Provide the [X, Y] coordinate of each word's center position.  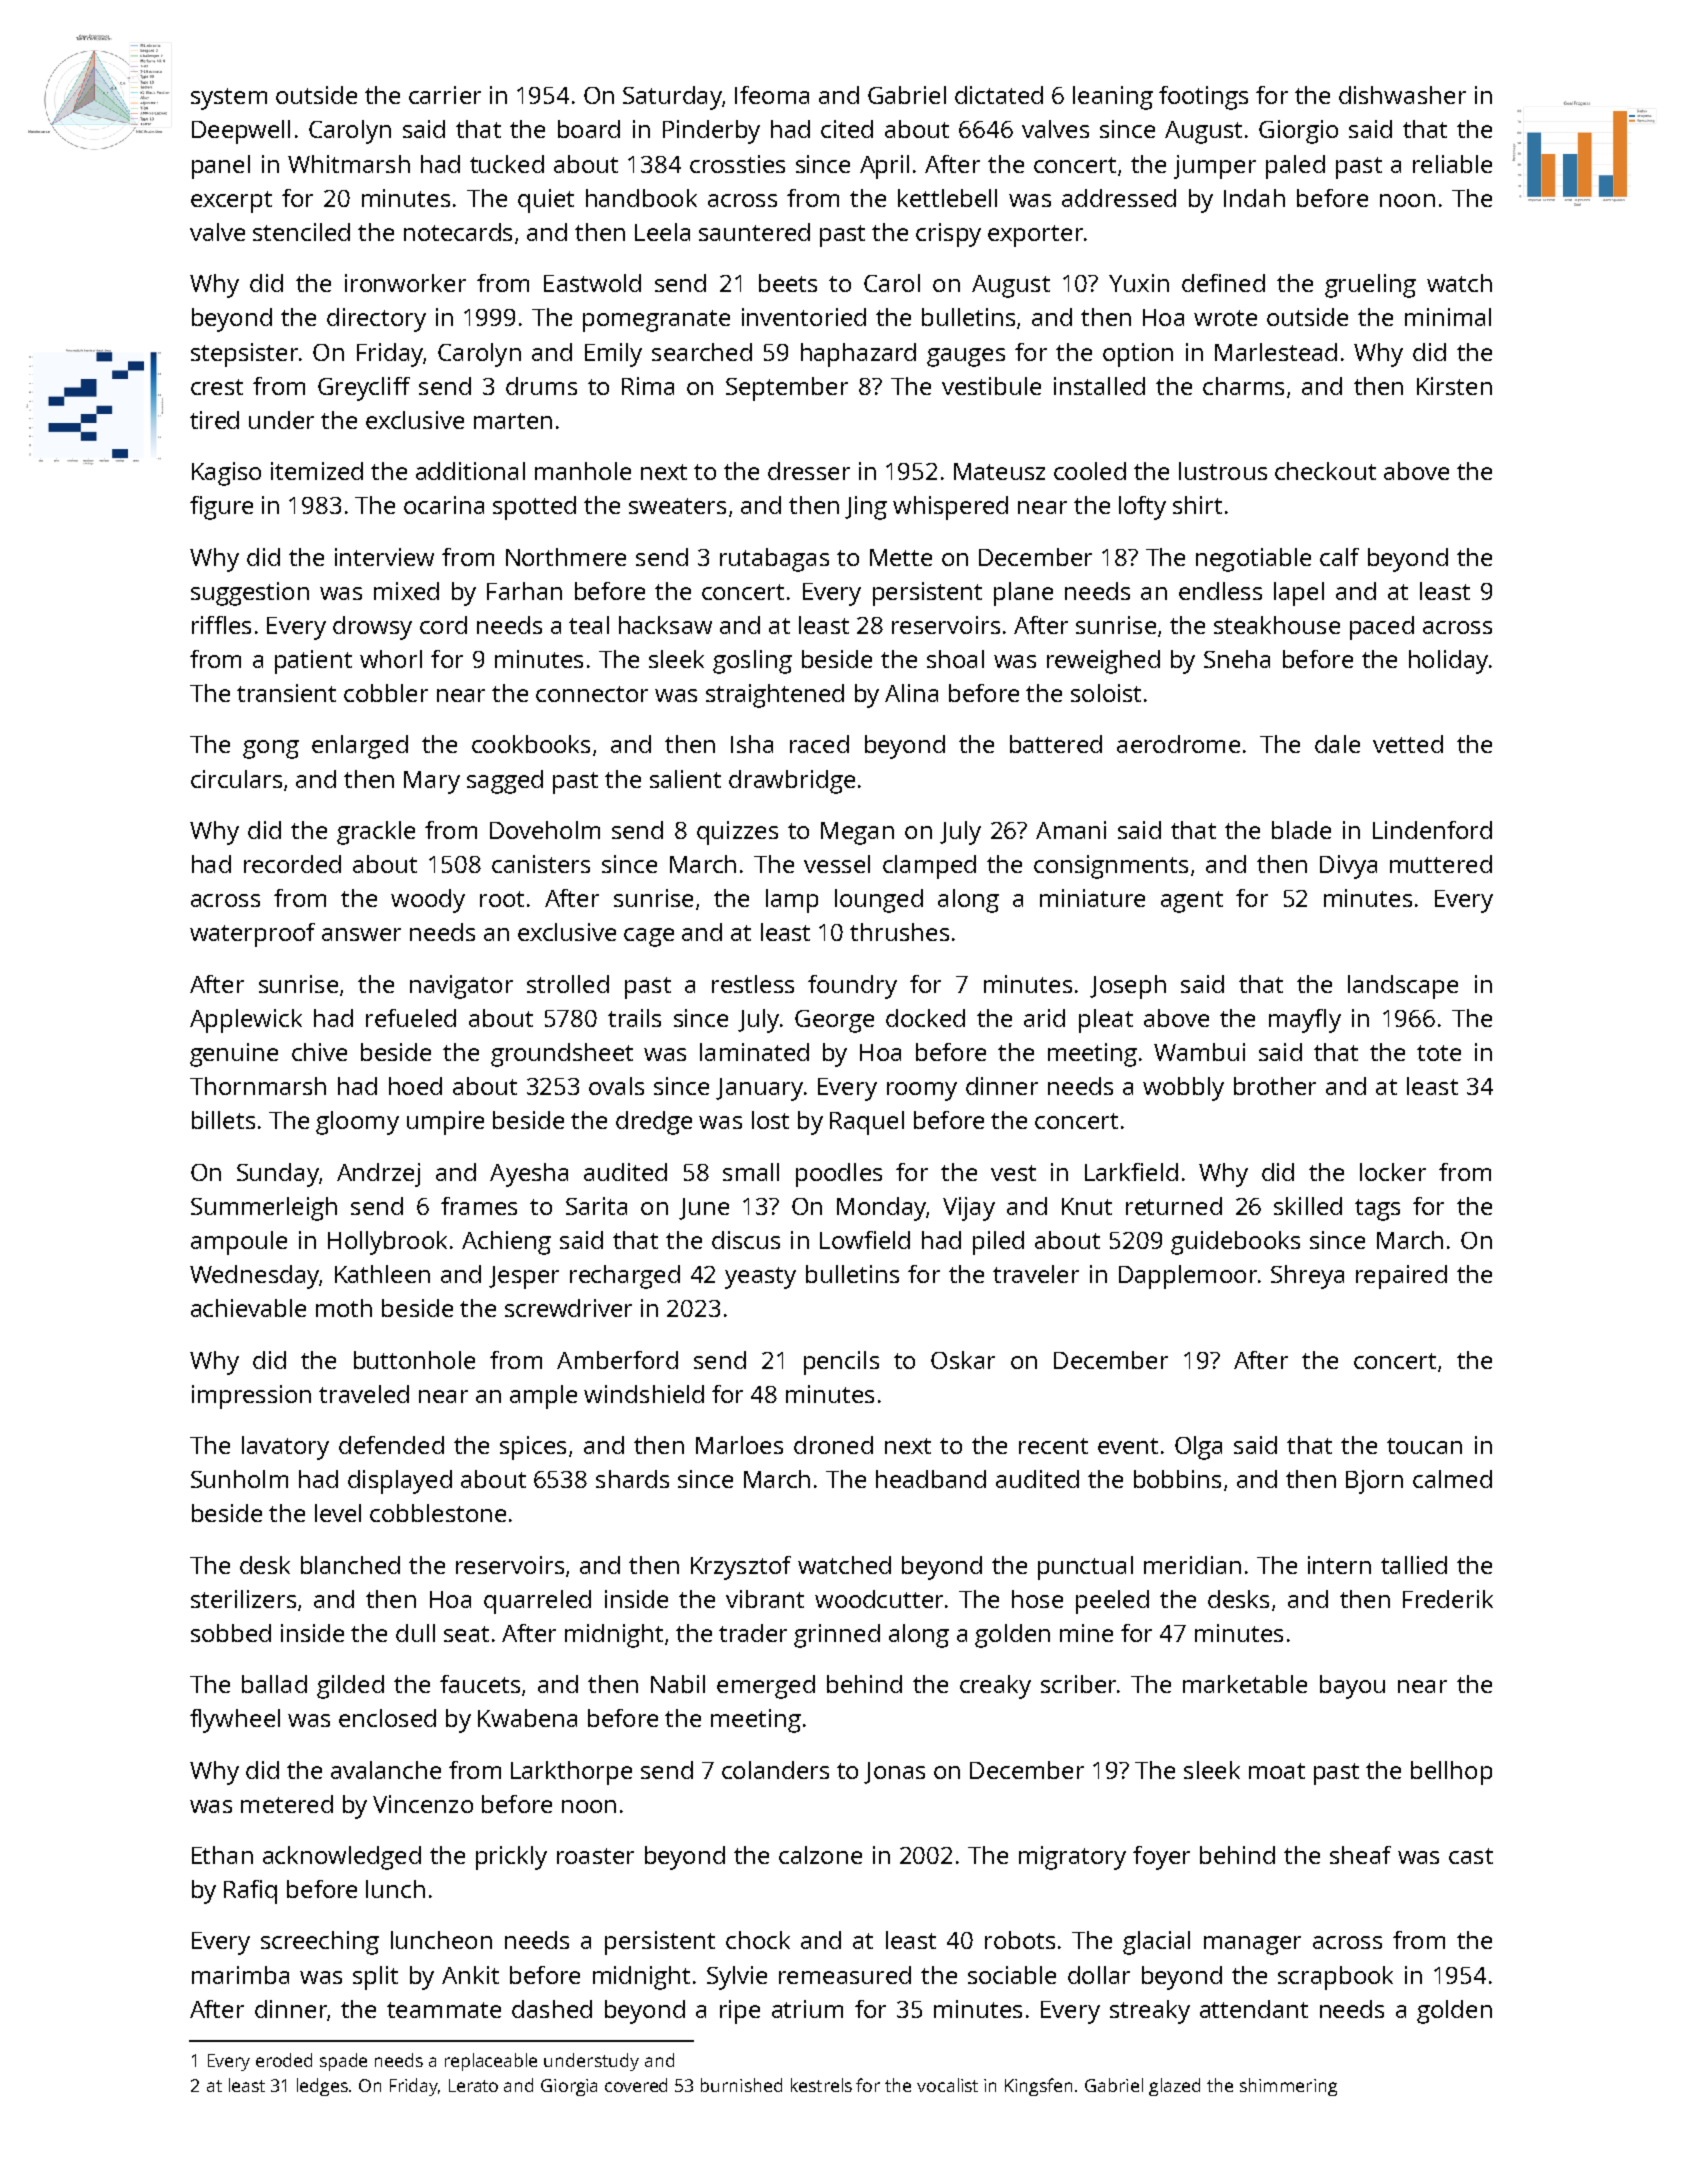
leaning [1113, 98]
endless [1220, 591]
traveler [1036, 1274]
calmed [1452, 1479]
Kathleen [382, 1274]
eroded [284, 2060]
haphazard [858, 355]
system [229, 99]
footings [1203, 98]
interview [384, 557]
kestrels [821, 2085]
